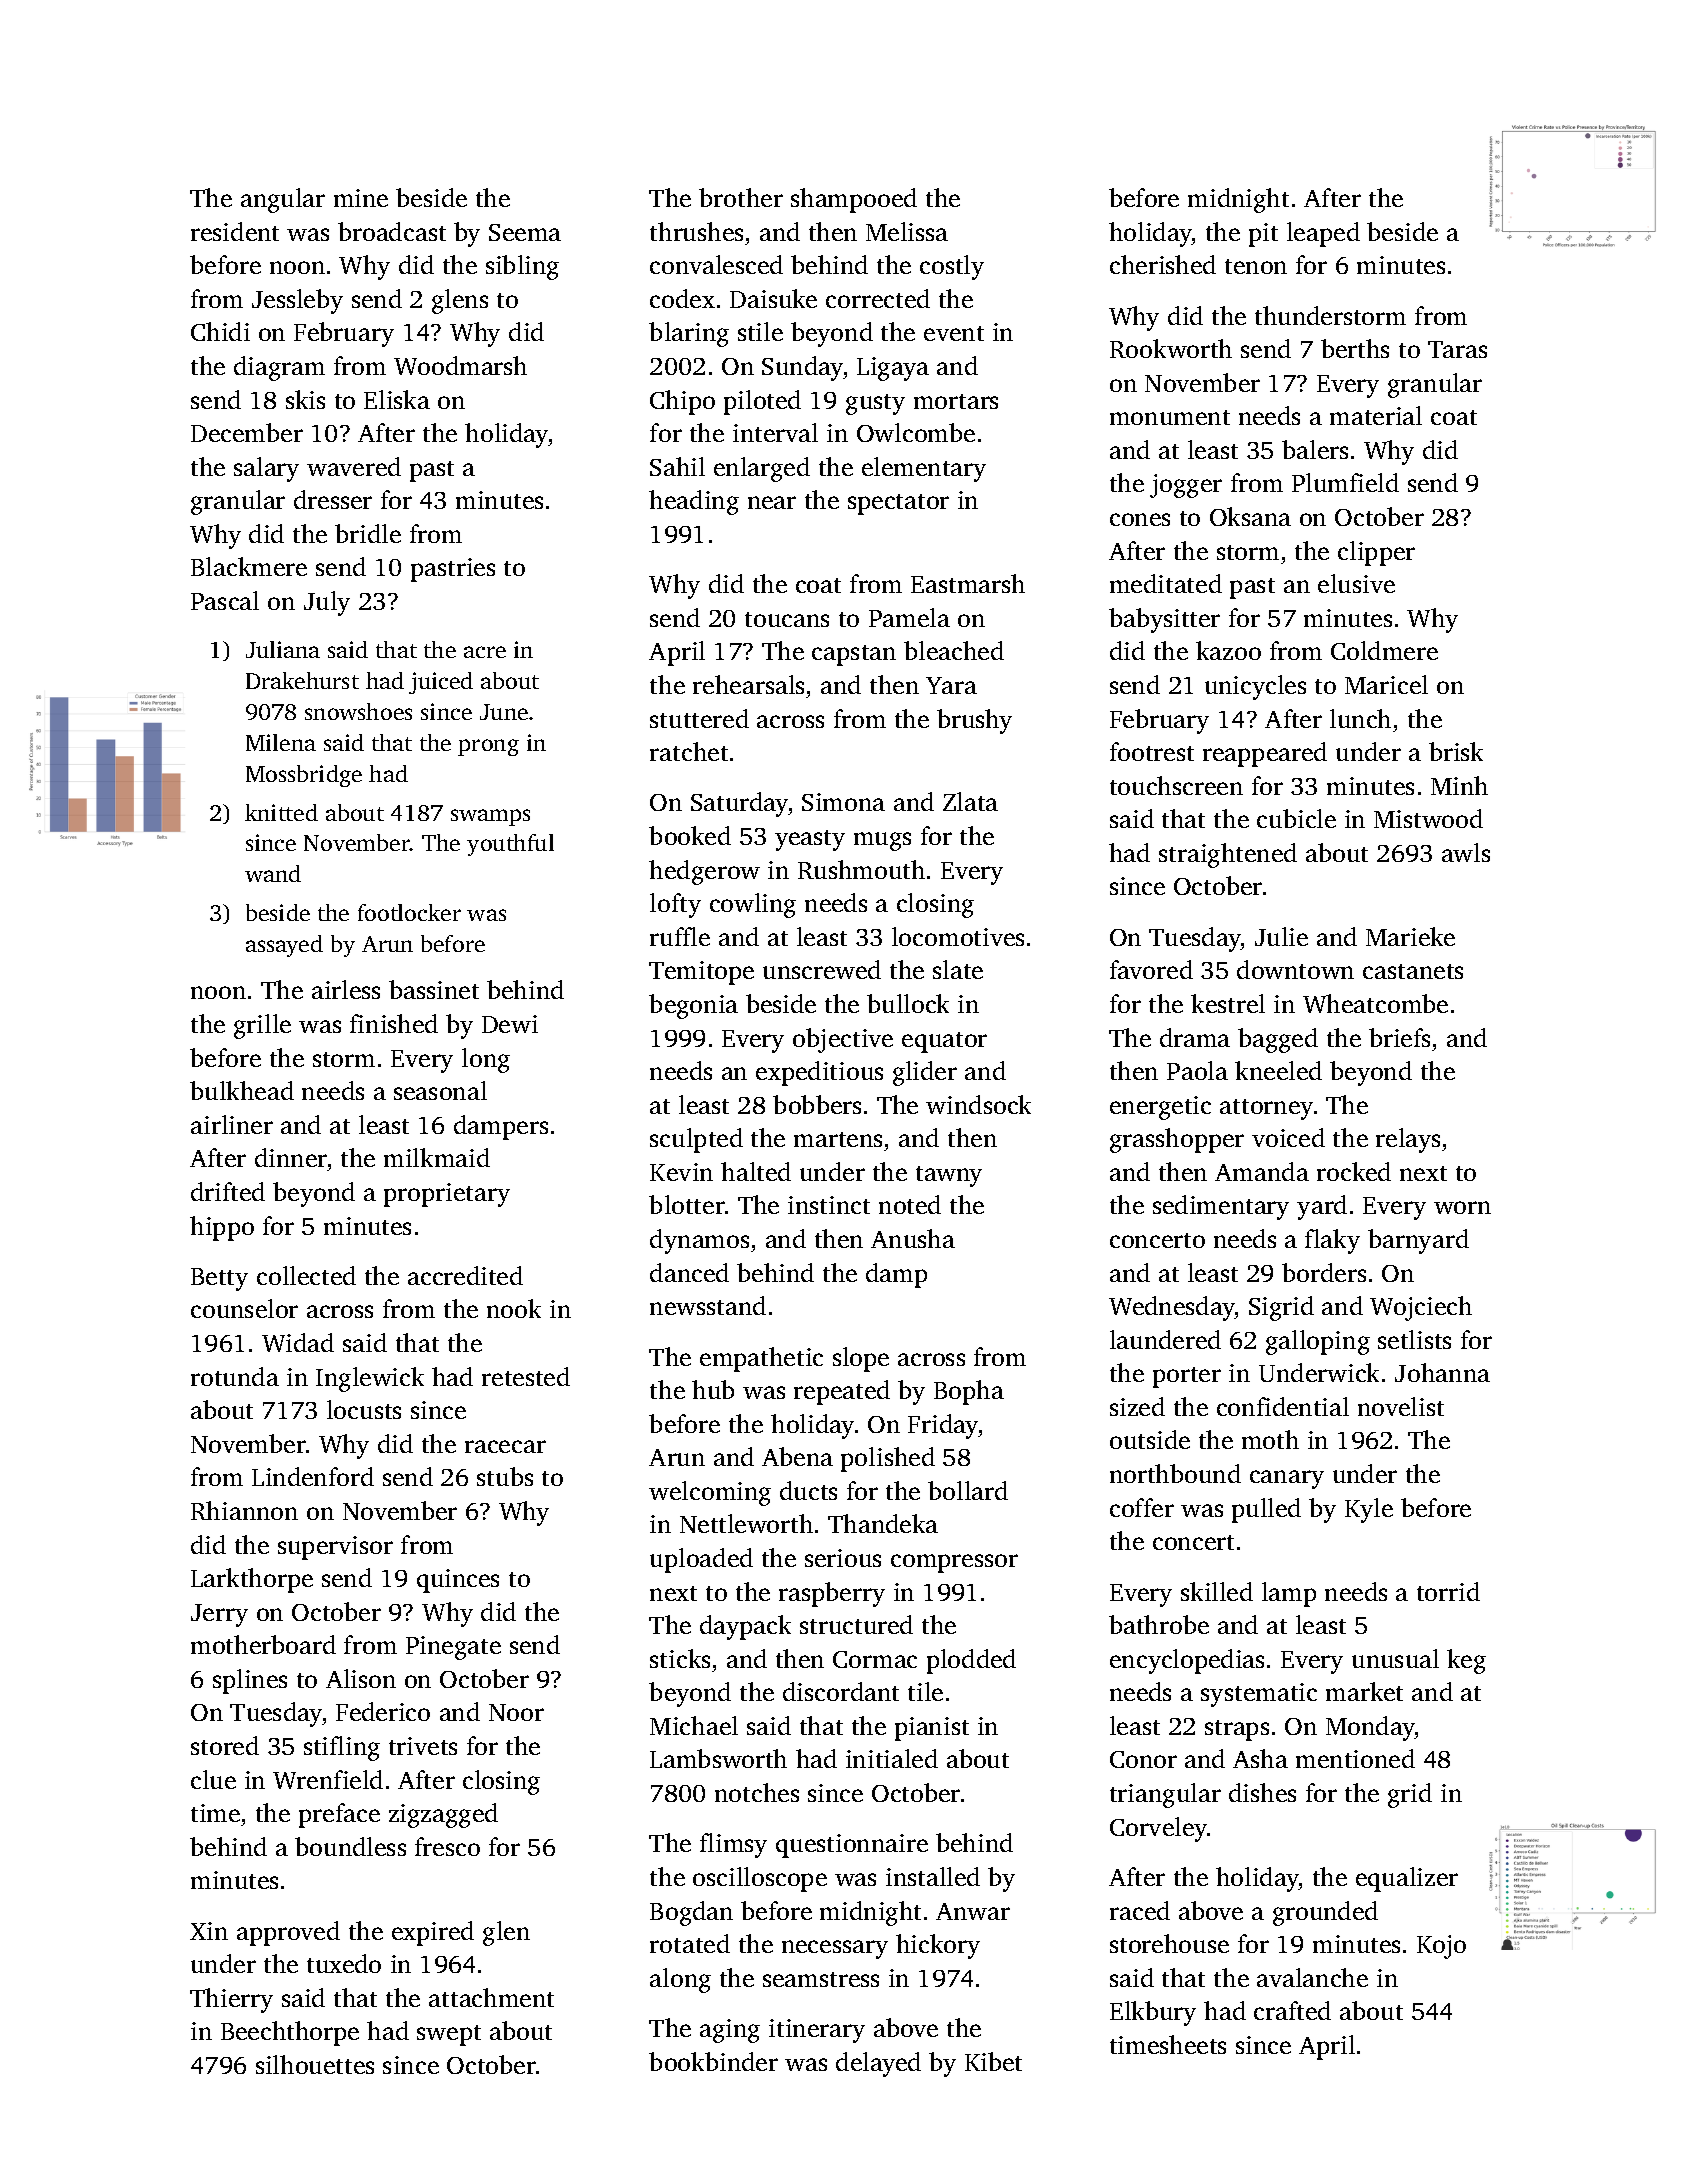 This page has height=2178, width=1683. I want to click on Simona, so click(843, 802).
